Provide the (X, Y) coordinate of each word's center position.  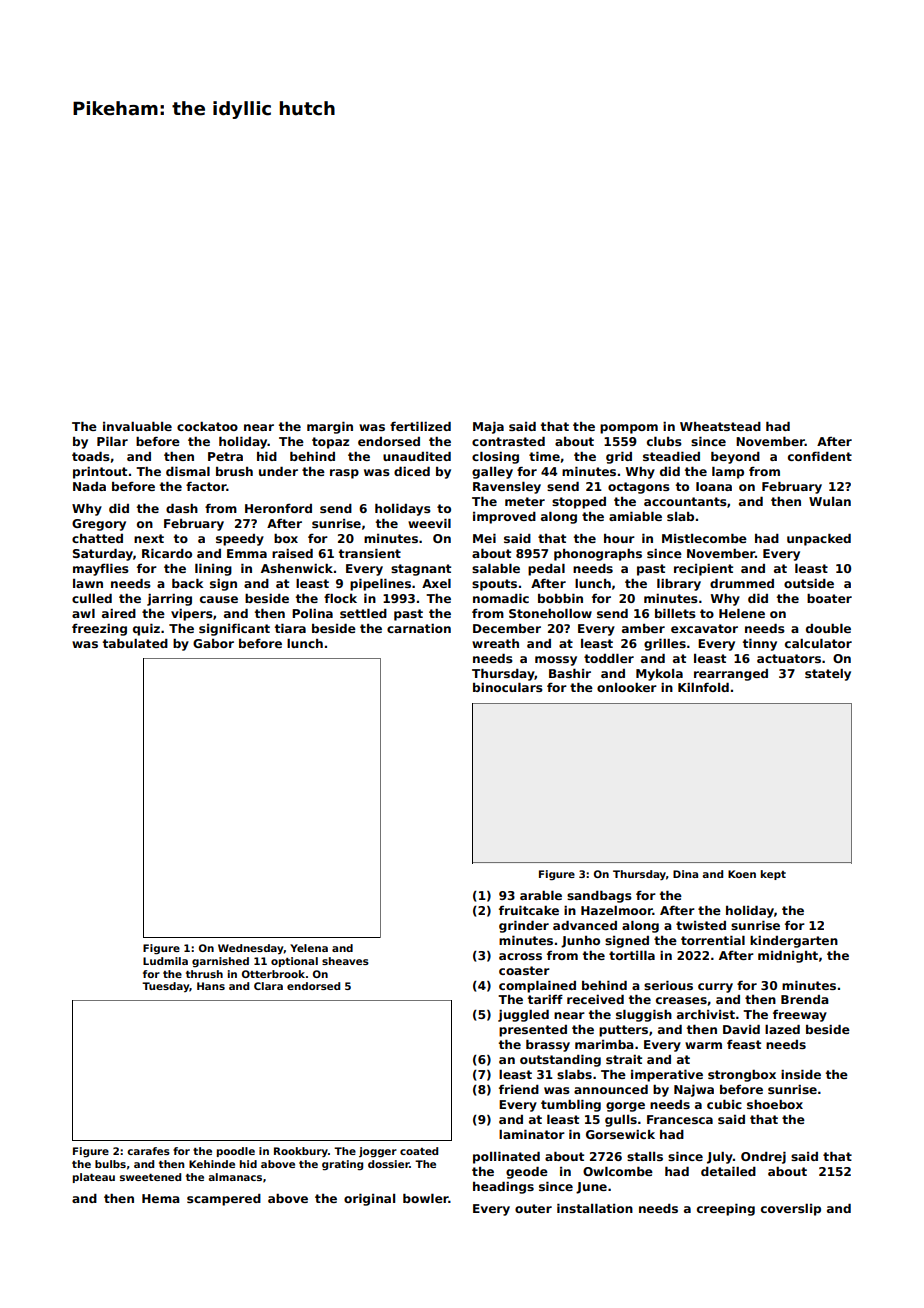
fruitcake (529, 910)
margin (330, 428)
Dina (685, 874)
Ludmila (165, 961)
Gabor (213, 643)
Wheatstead (720, 426)
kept (773, 875)
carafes (148, 1151)
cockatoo (207, 426)
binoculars (508, 687)
